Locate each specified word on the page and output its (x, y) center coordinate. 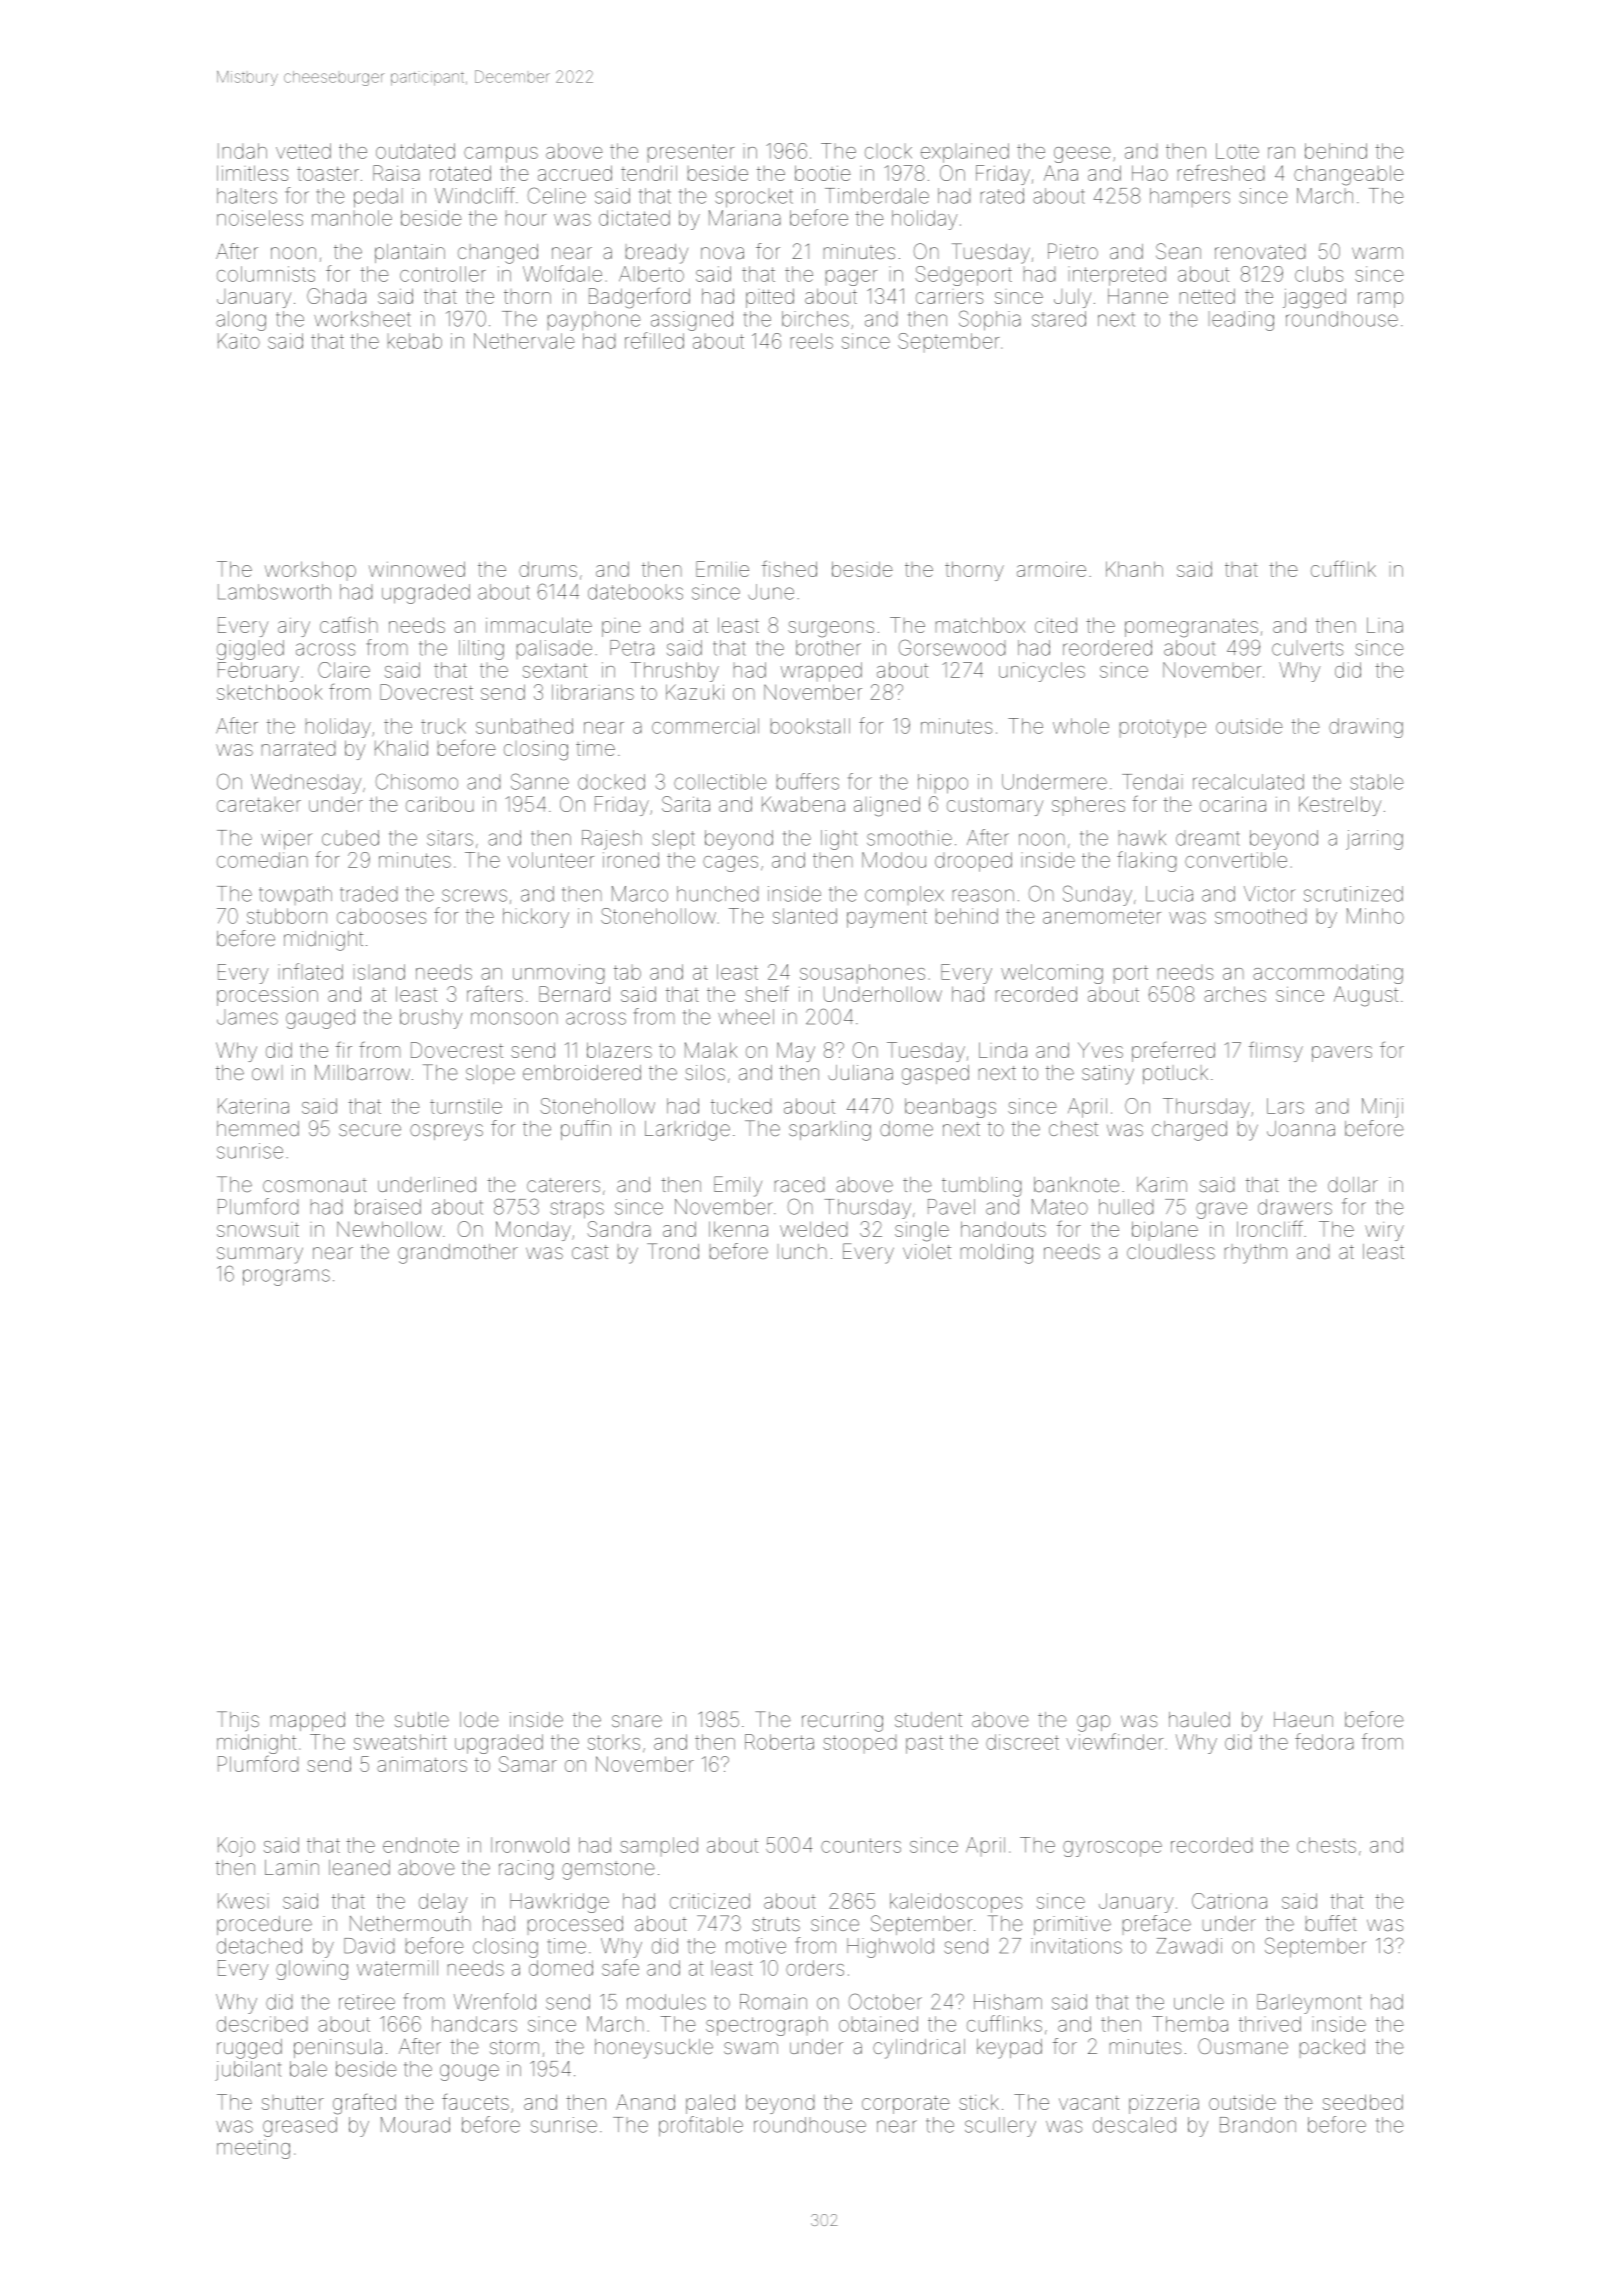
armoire (1051, 569)
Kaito (239, 341)
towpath (295, 895)
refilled (654, 340)
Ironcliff (1270, 1228)
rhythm (1256, 1254)
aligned (887, 806)
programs (286, 1277)
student (928, 1719)
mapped (308, 1721)
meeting (253, 2149)
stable (1377, 782)
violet (927, 1251)
